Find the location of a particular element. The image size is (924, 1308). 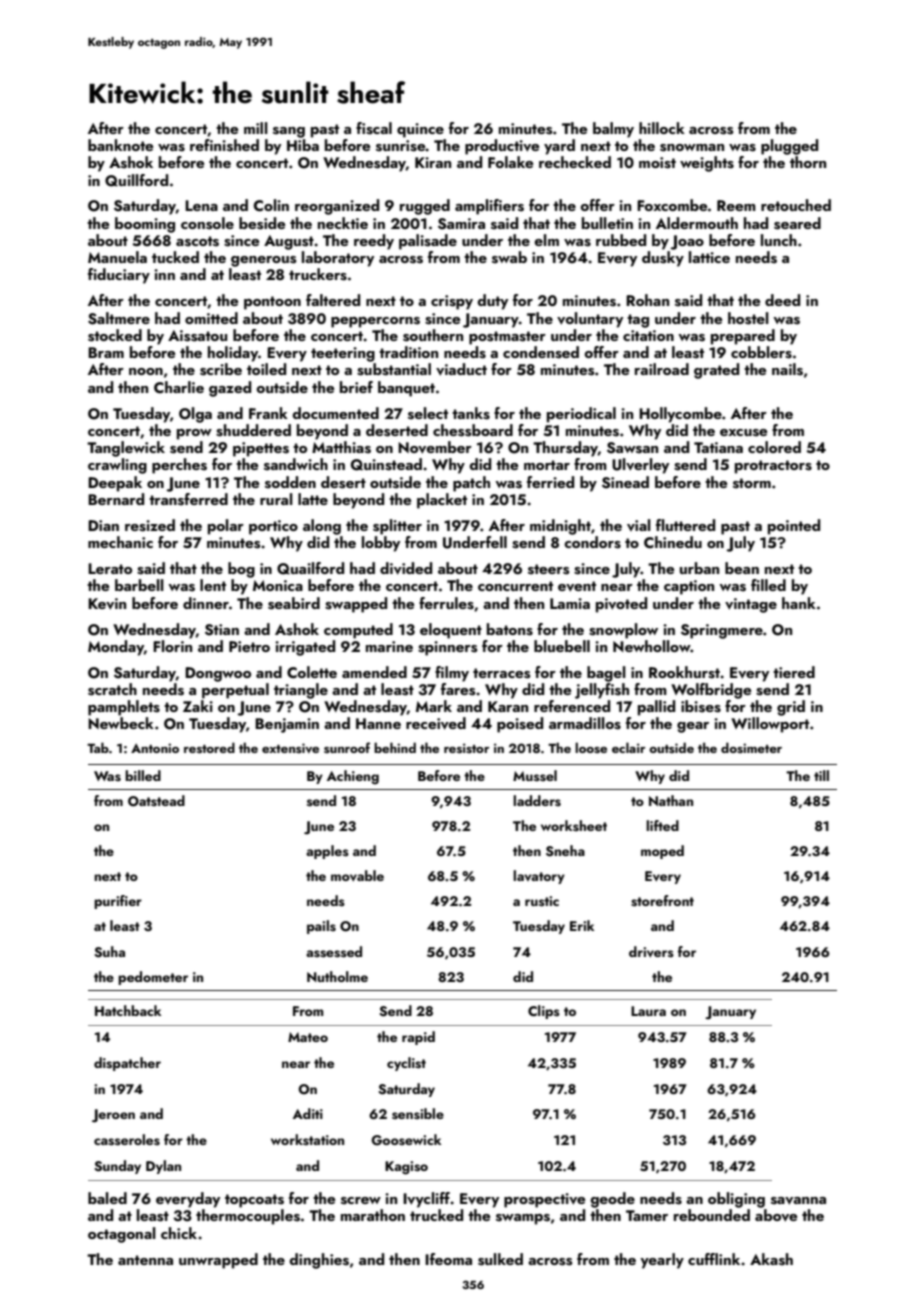

banknote is located at coordinates (120, 145).
